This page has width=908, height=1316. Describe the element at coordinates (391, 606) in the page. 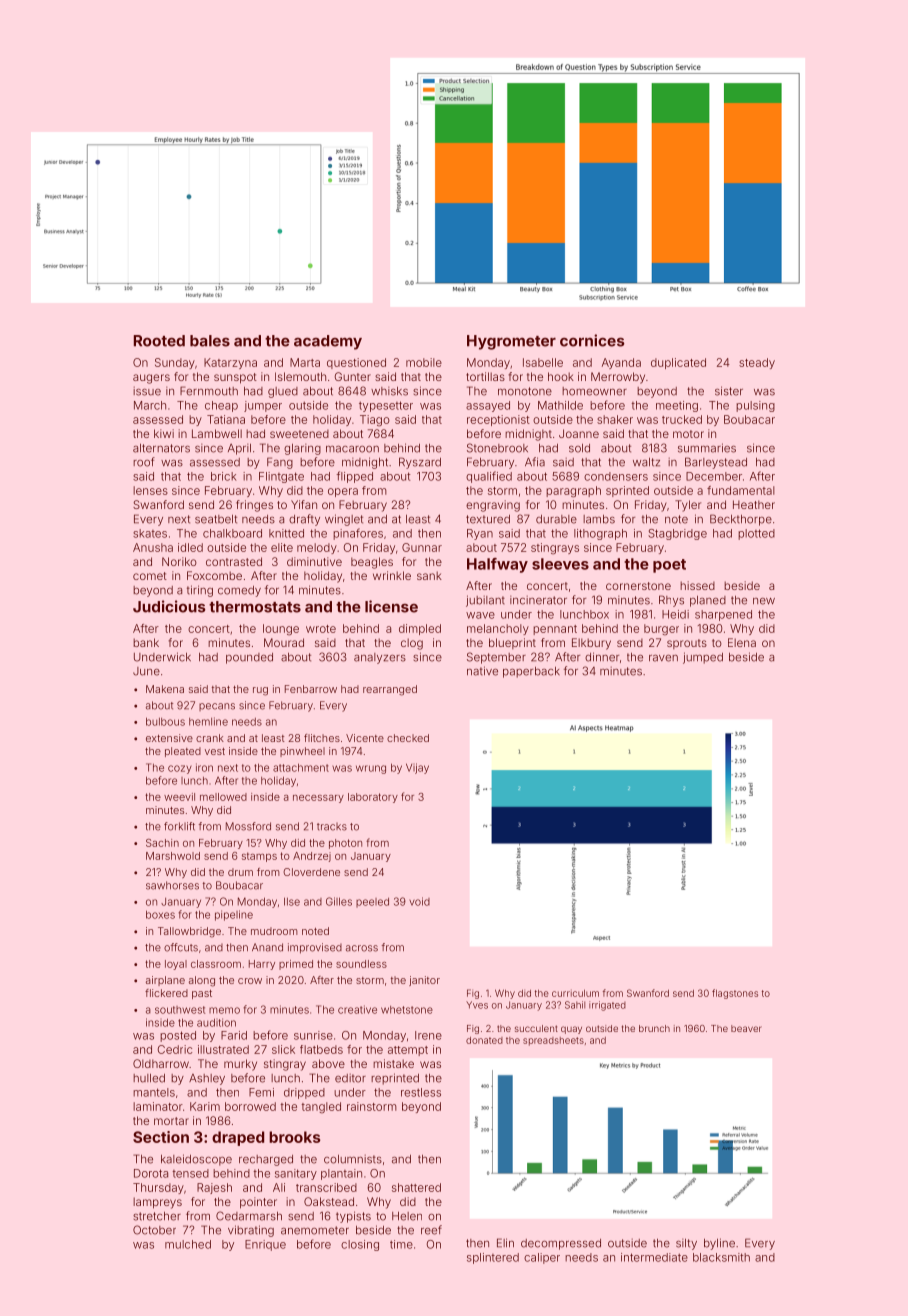

I see `license` at that location.
